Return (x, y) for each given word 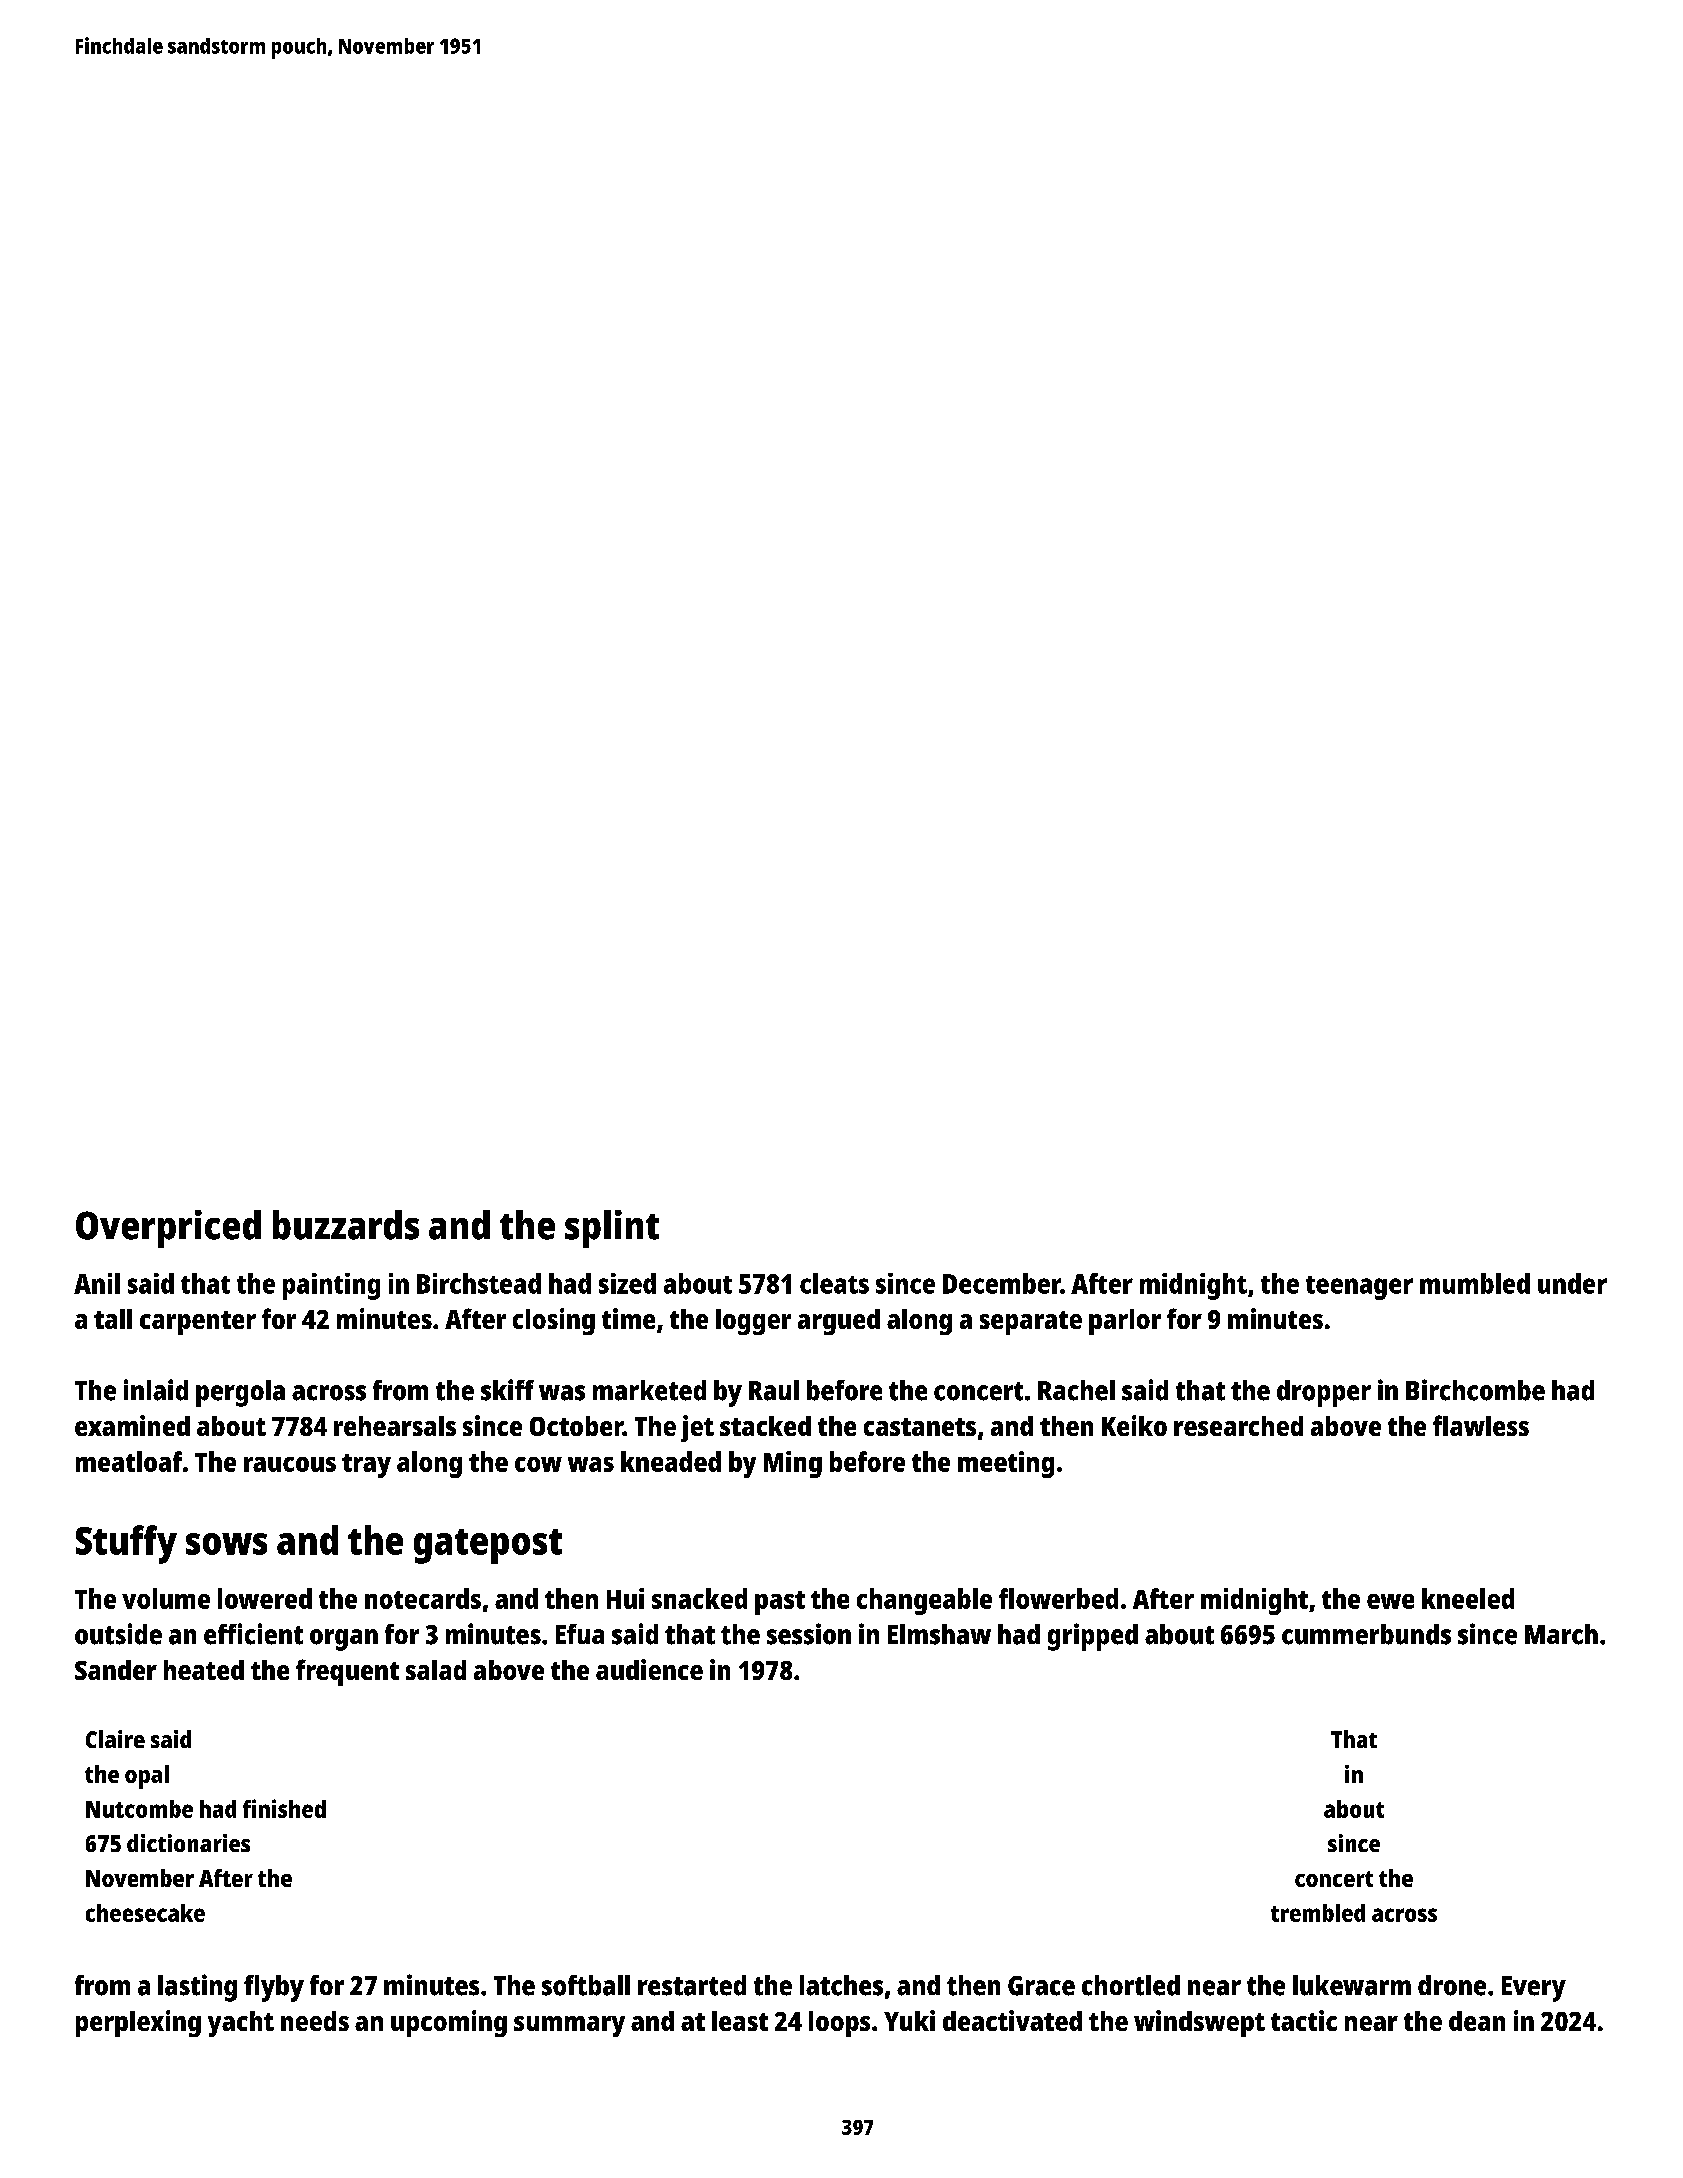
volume (166, 1598)
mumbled (1475, 1283)
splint (612, 1229)
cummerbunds (1366, 1634)
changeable (924, 1601)
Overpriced (168, 1229)
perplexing (138, 2023)
